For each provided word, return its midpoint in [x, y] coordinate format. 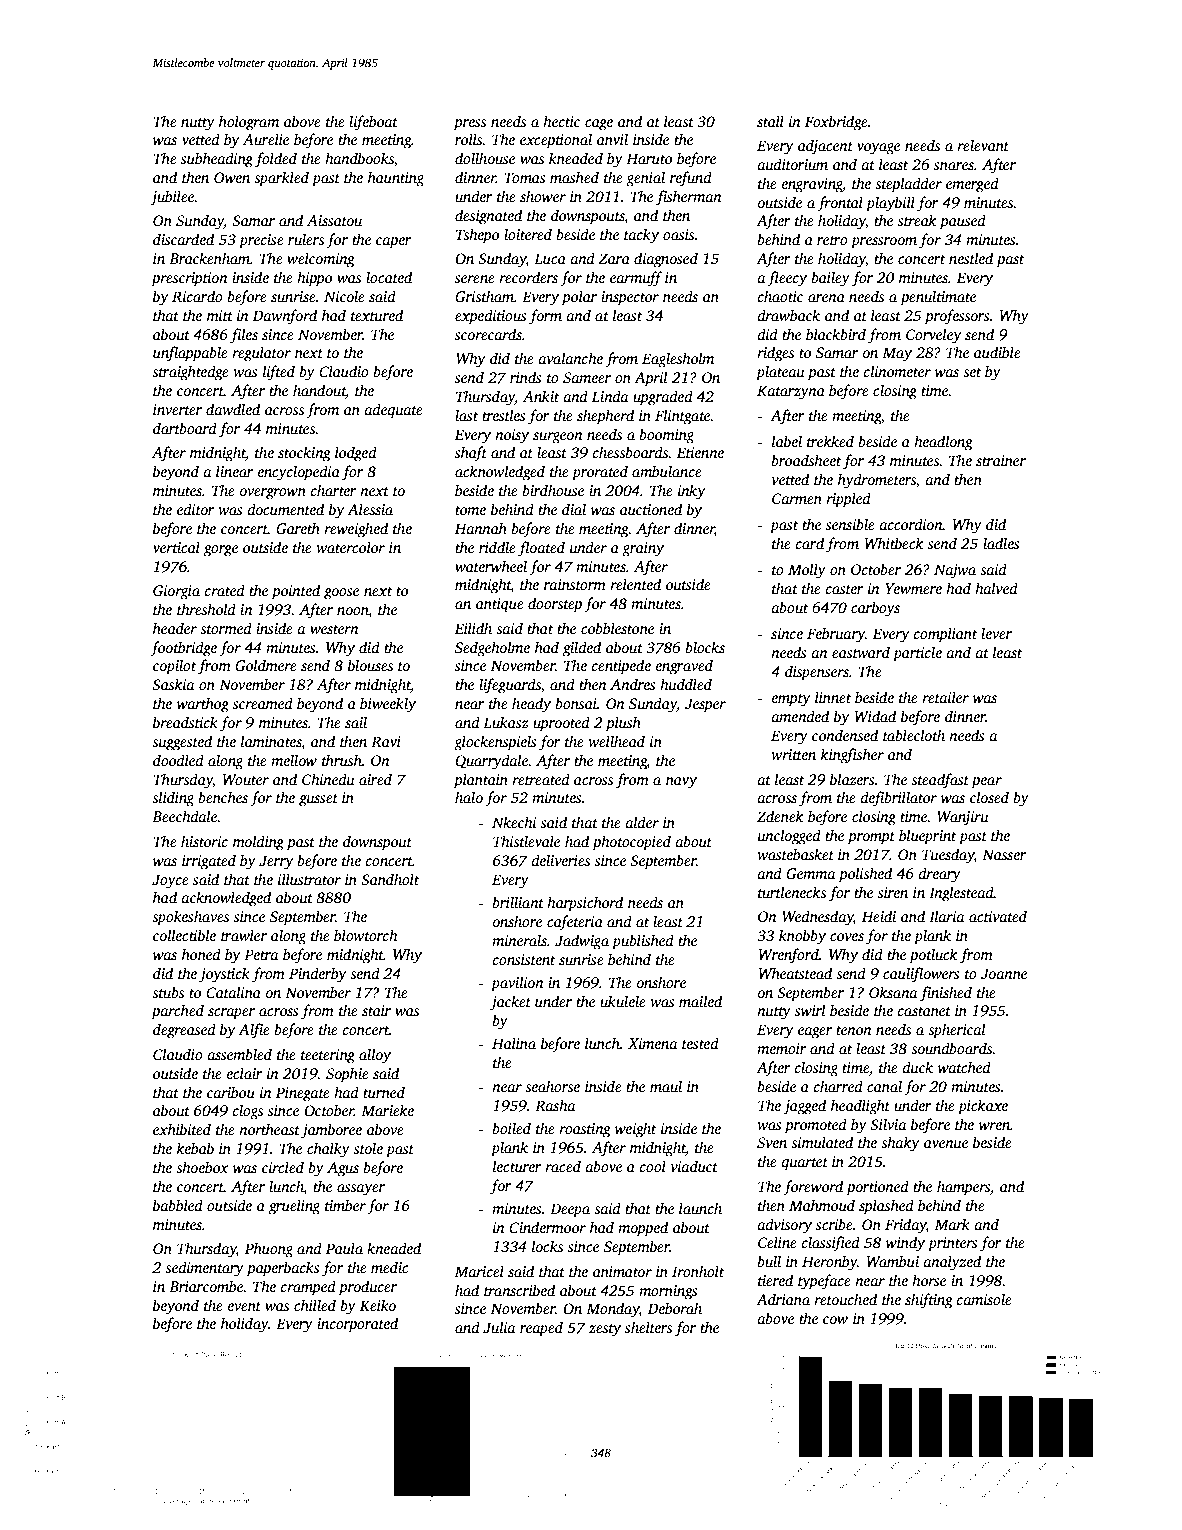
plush [623, 724]
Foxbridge [836, 123]
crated [225, 590]
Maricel [479, 1271]
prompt [871, 838]
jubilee [172, 198]
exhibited [182, 1129]
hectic [561, 121]
